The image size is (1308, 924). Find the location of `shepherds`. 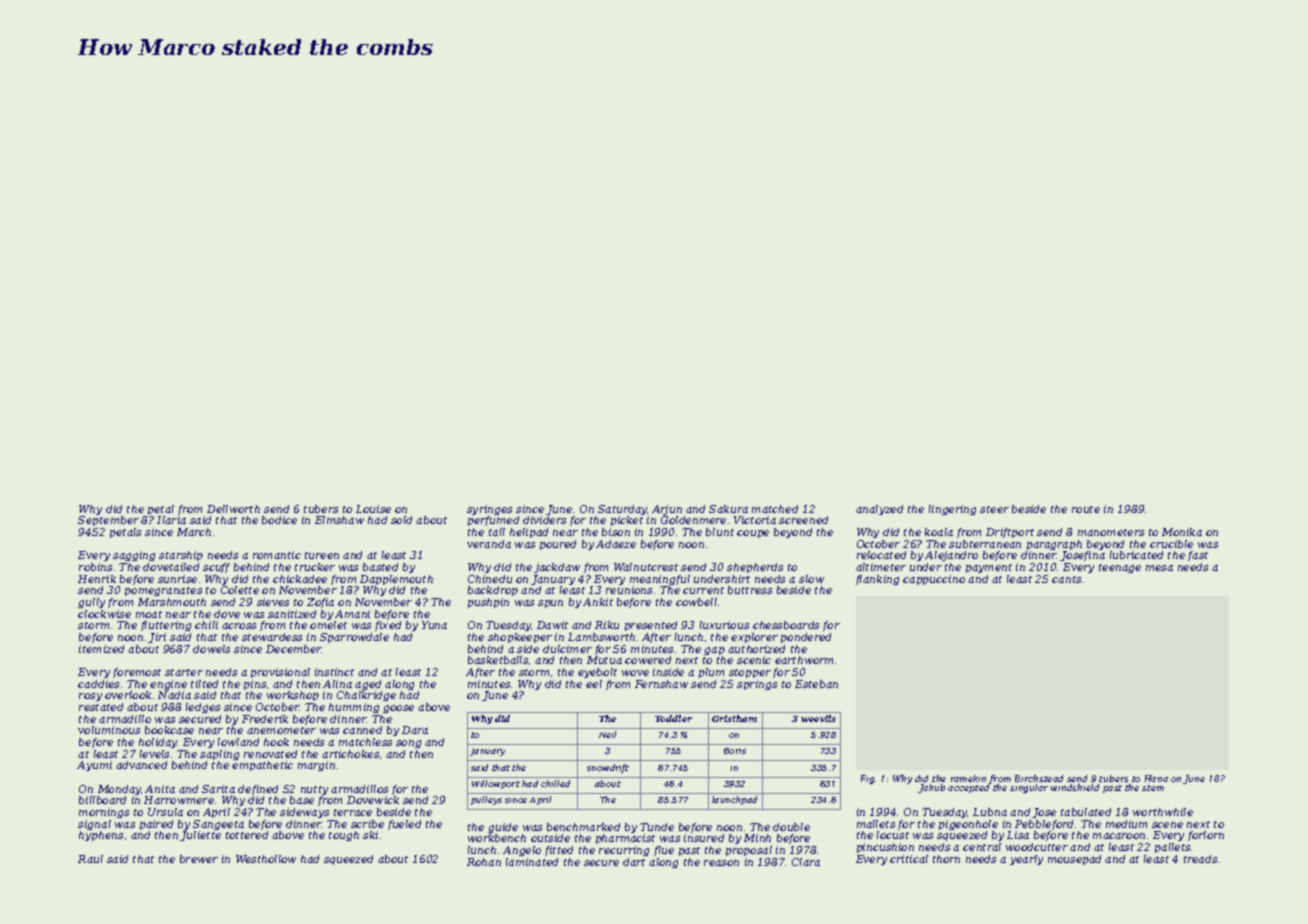

shepherds is located at coordinates (755, 568).
